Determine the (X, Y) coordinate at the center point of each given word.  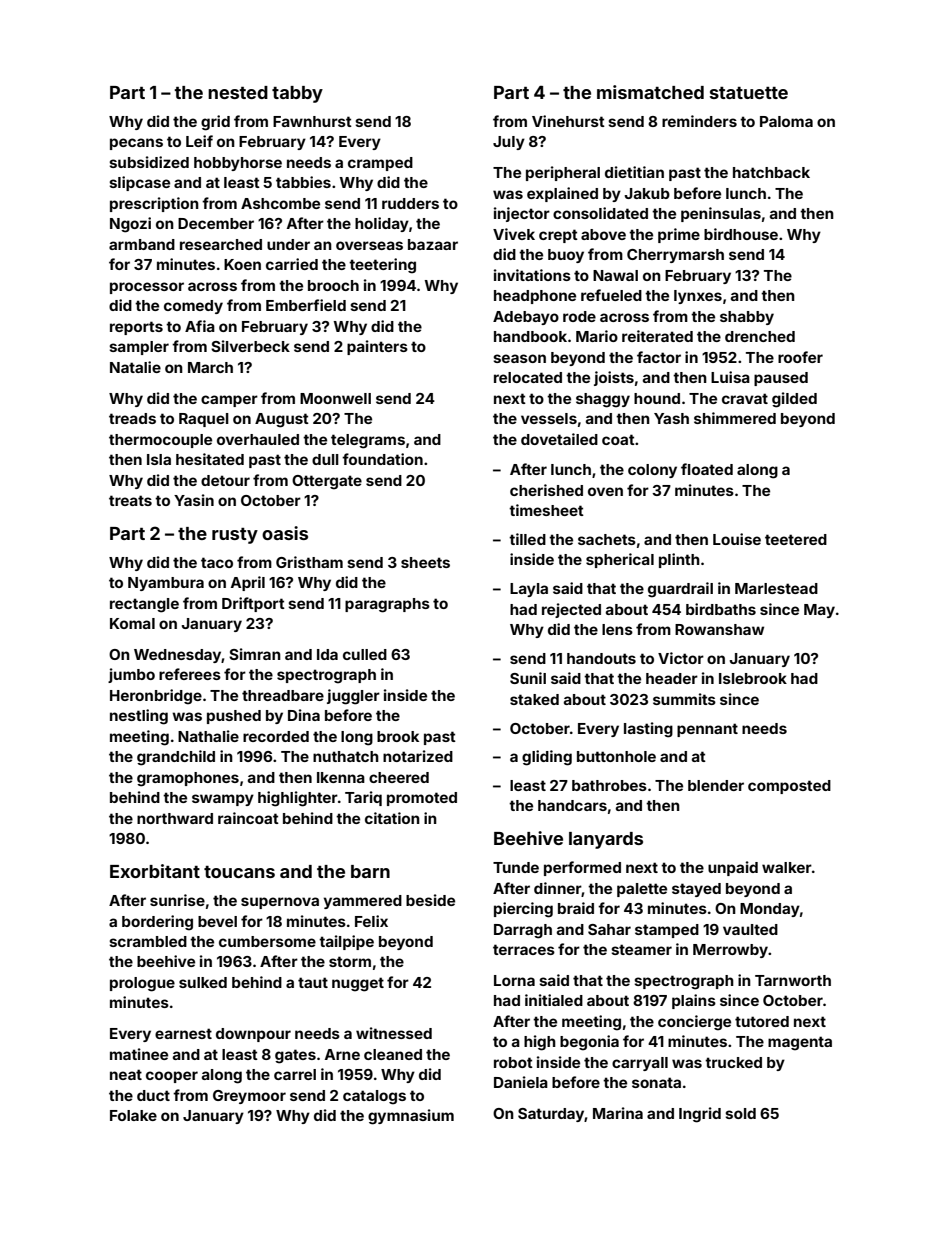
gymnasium (411, 1117)
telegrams (368, 441)
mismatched (650, 92)
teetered (796, 539)
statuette (749, 93)
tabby (297, 94)
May (819, 611)
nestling (139, 717)
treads (132, 418)
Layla (529, 590)
